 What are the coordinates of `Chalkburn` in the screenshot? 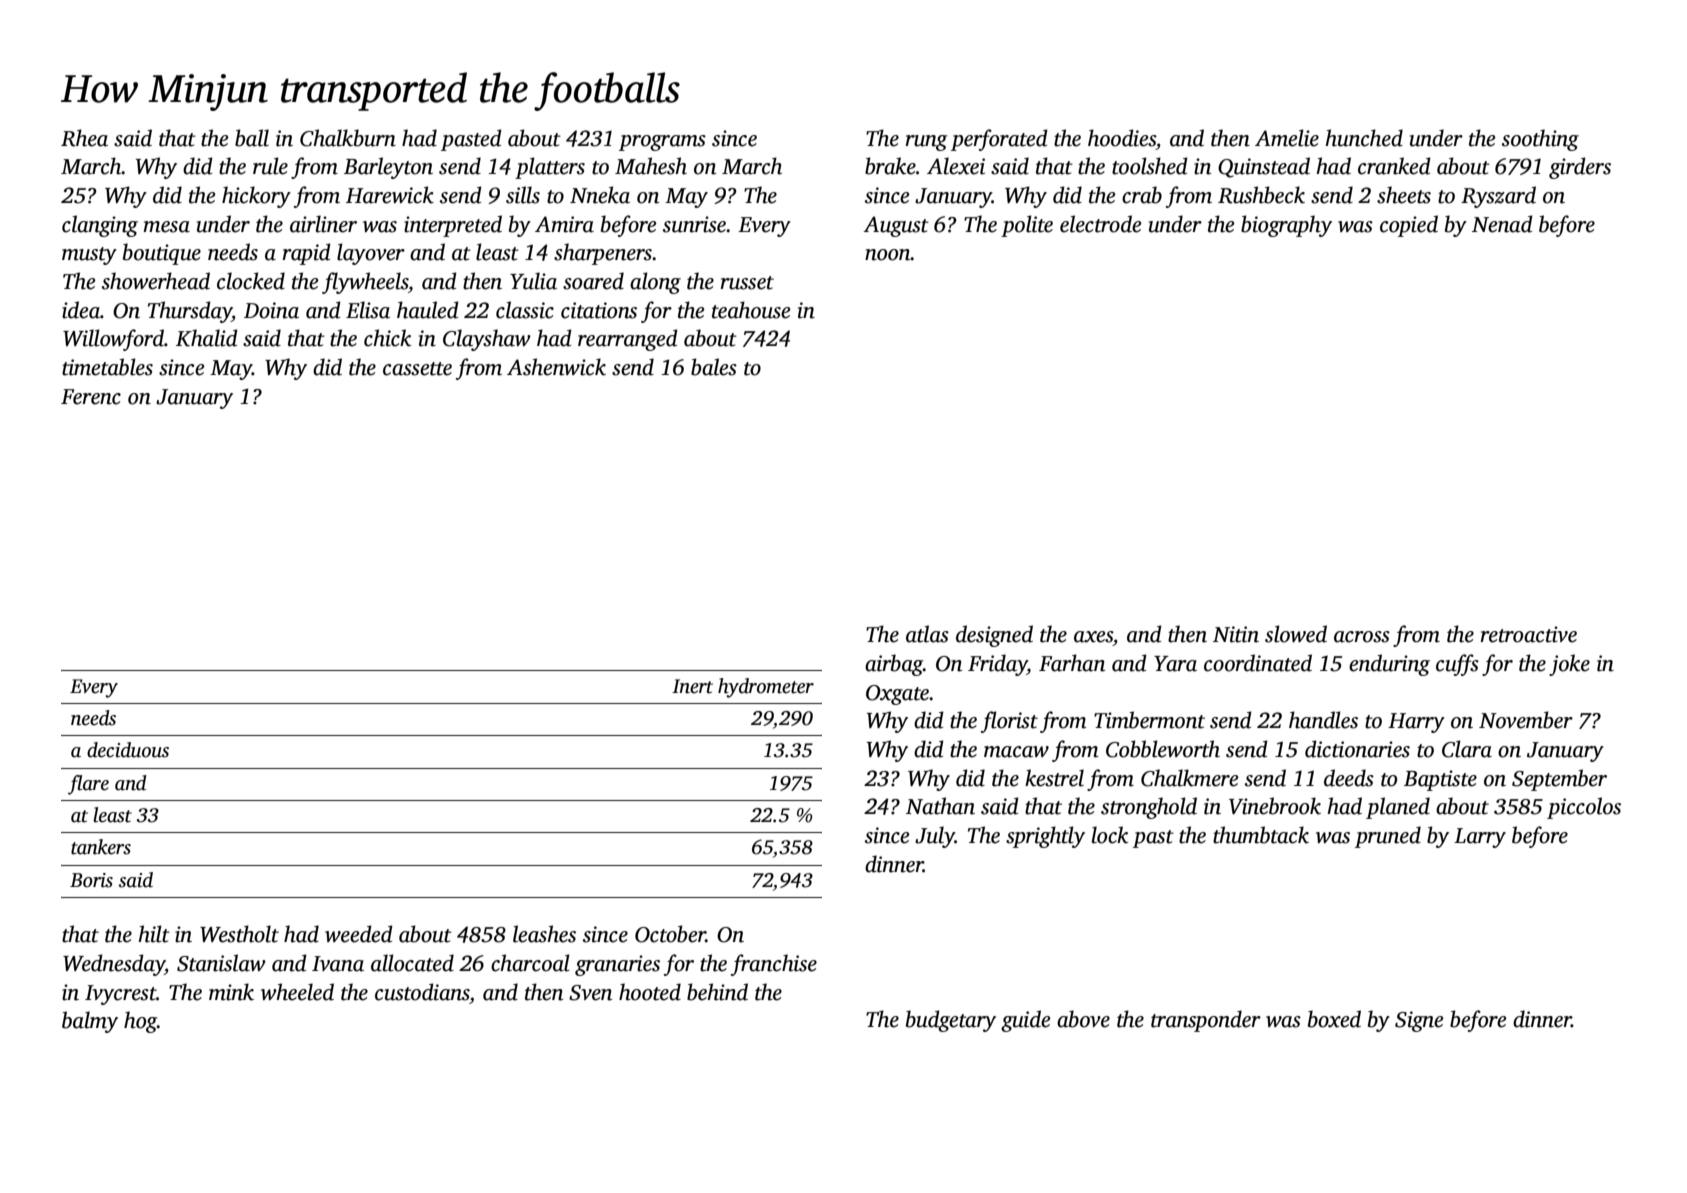 It's located at (348, 138).
